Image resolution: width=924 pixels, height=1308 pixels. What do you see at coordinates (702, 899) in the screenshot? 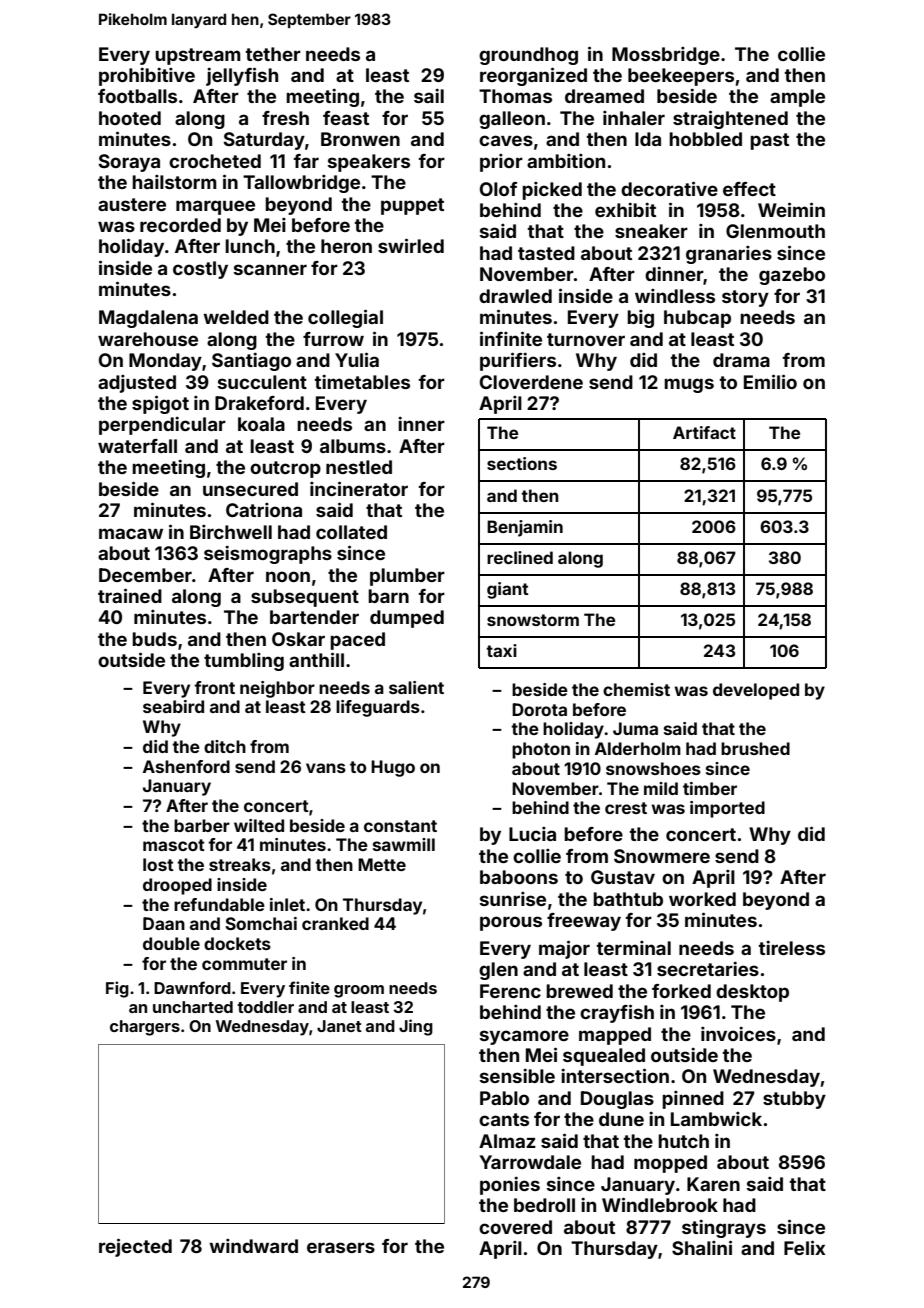
I see `worked` at bounding box center [702, 899].
